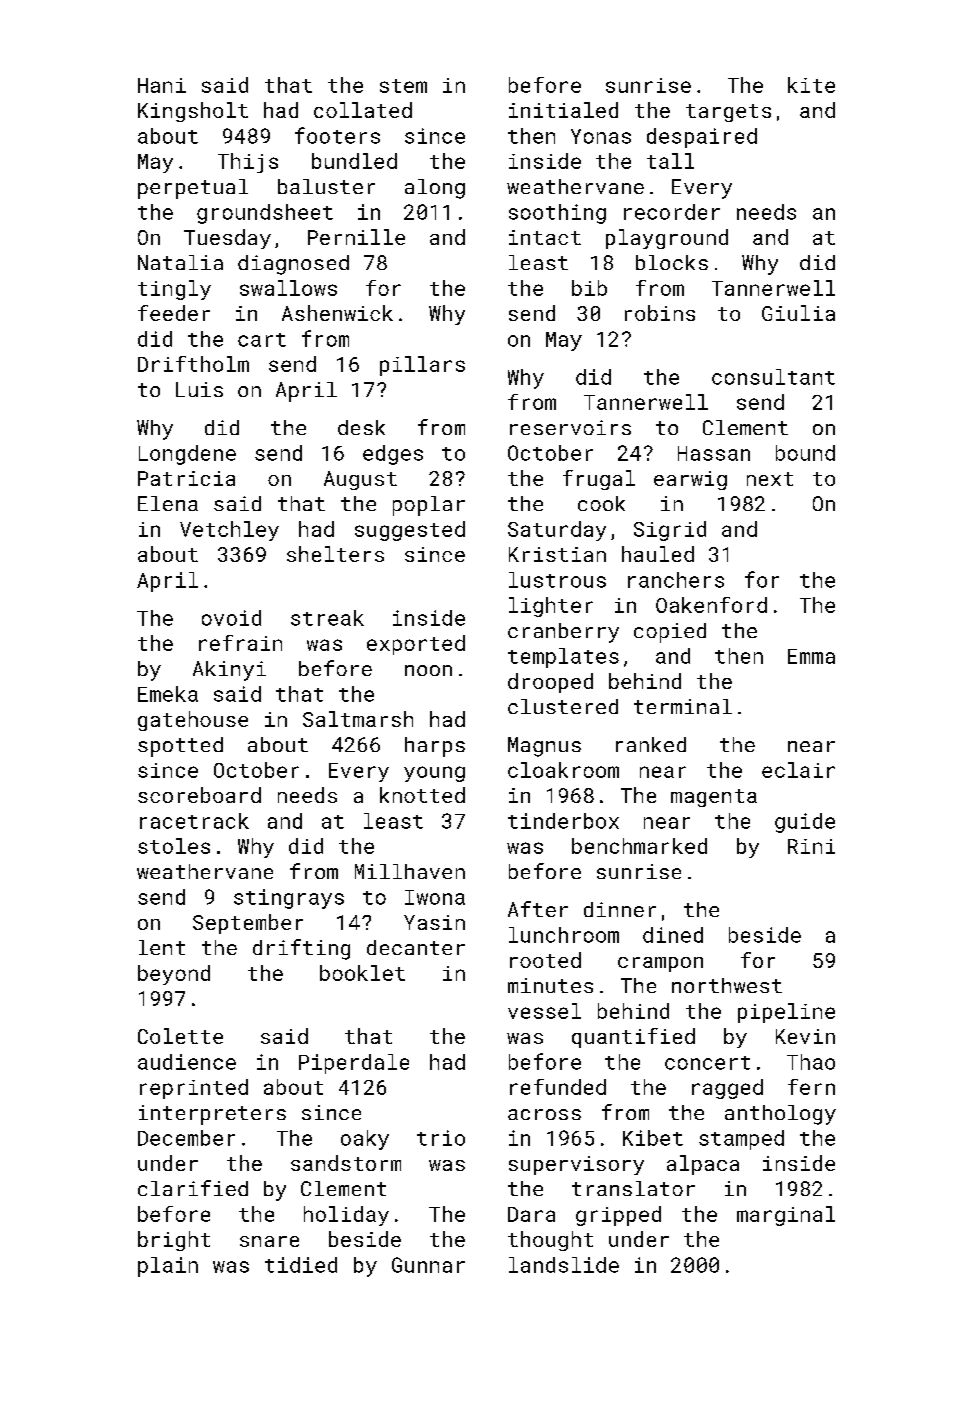 Image resolution: width=973 pixels, height=1409 pixels. I want to click on dined, so click(673, 935).
